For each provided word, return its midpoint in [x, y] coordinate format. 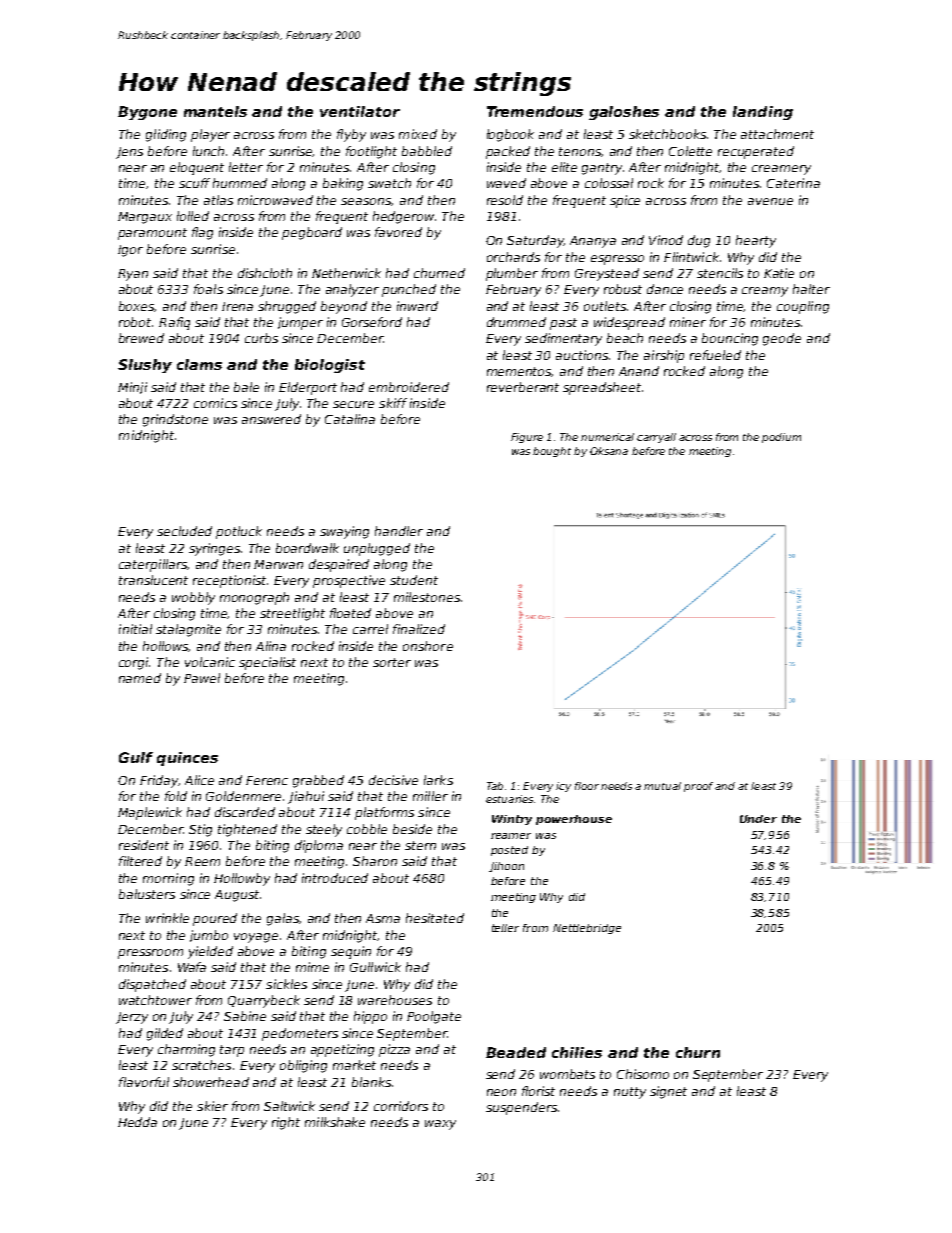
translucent [153, 580]
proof [698, 787]
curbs [261, 338]
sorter [392, 662]
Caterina [793, 183]
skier [212, 1106]
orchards [513, 257]
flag [202, 233]
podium [781, 438]
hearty [756, 241]
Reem [202, 861]
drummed [516, 322]
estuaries [509, 799]
